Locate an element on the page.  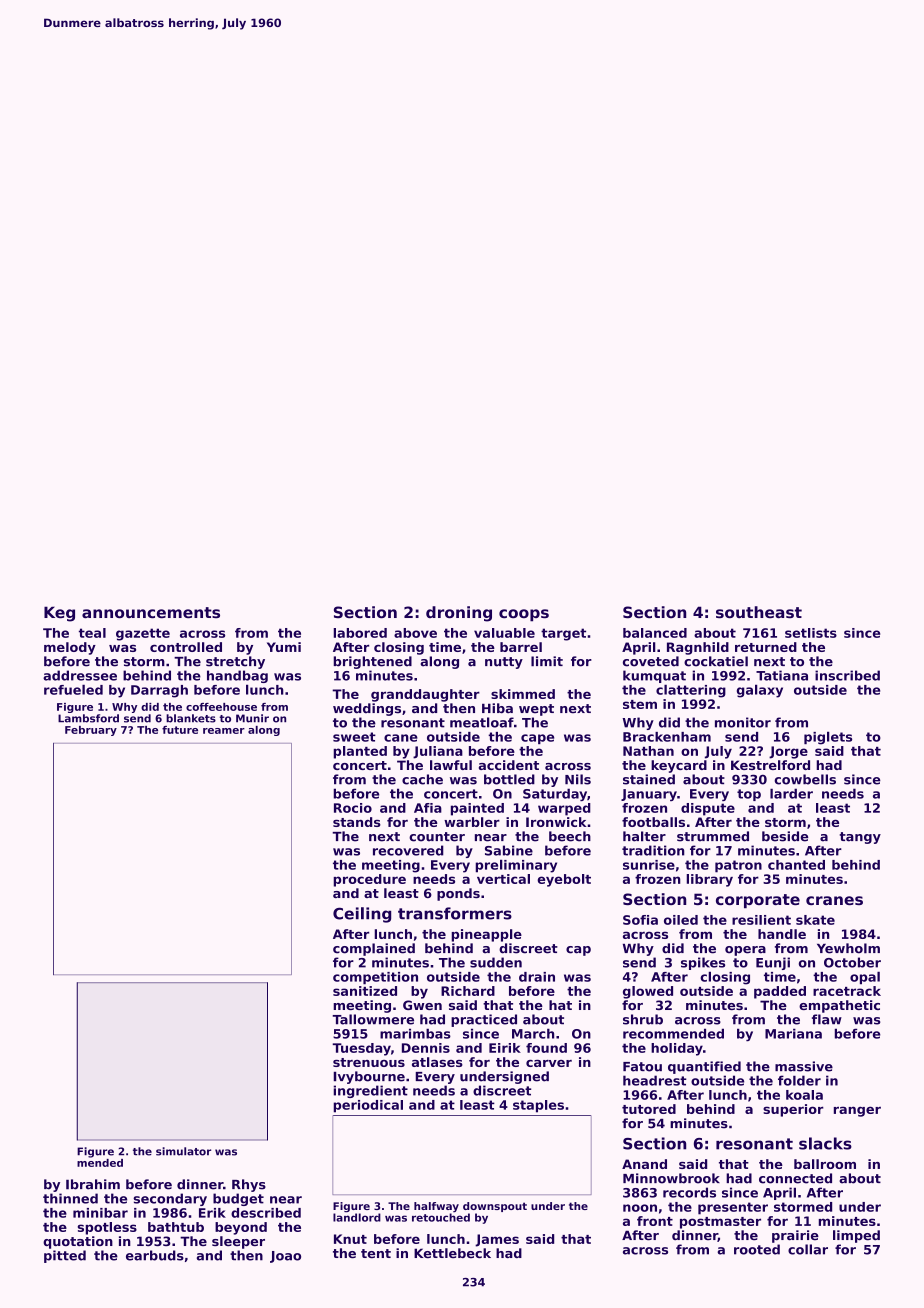
Keg is located at coordinates (59, 614).
